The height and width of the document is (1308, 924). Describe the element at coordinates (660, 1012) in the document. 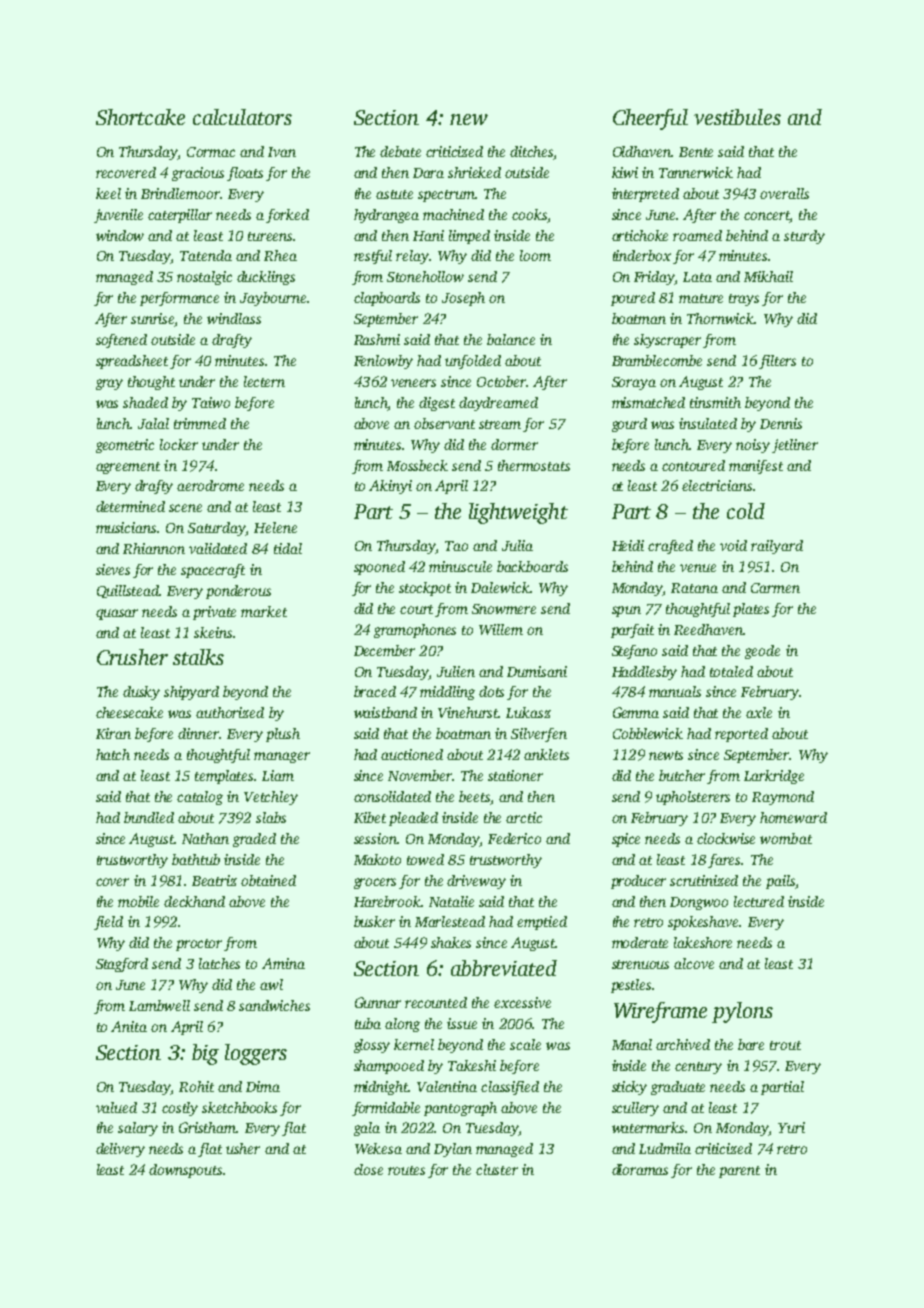

I see `Wireframe` at that location.
